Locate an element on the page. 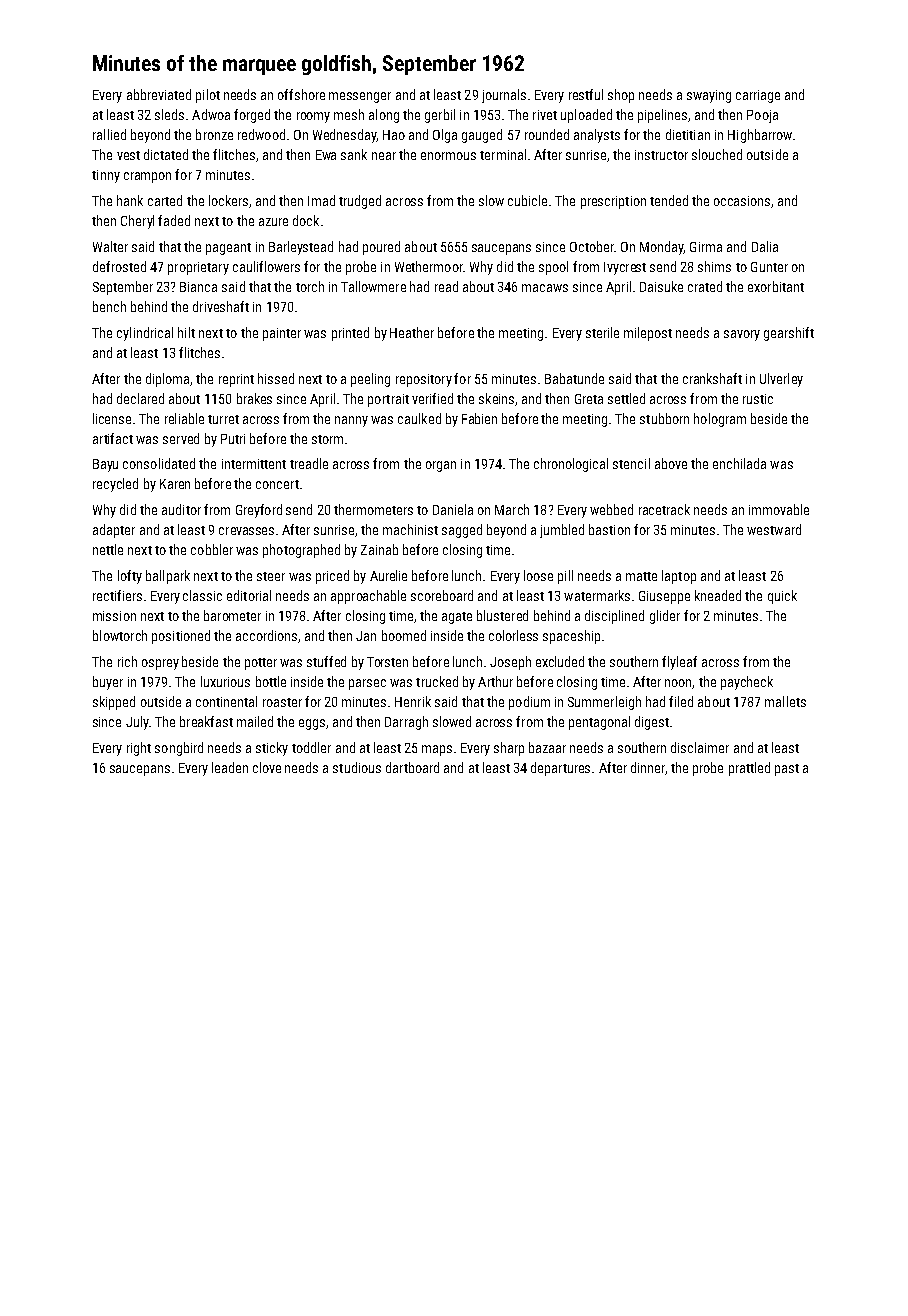 This document has height=1316, width=908. carriage is located at coordinates (758, 96).
